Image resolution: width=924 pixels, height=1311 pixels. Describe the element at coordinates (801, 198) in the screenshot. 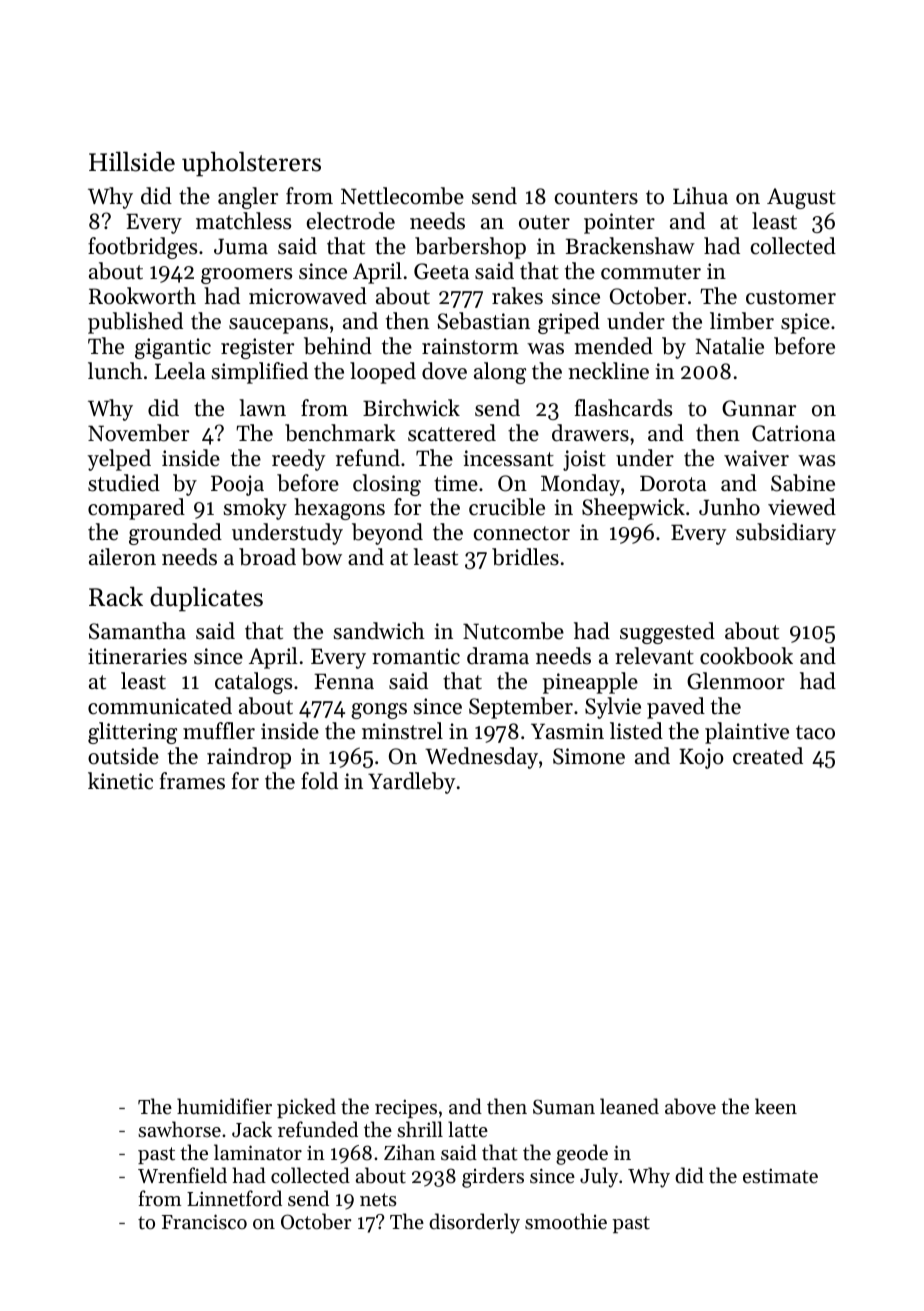

I see `August` at that location.
